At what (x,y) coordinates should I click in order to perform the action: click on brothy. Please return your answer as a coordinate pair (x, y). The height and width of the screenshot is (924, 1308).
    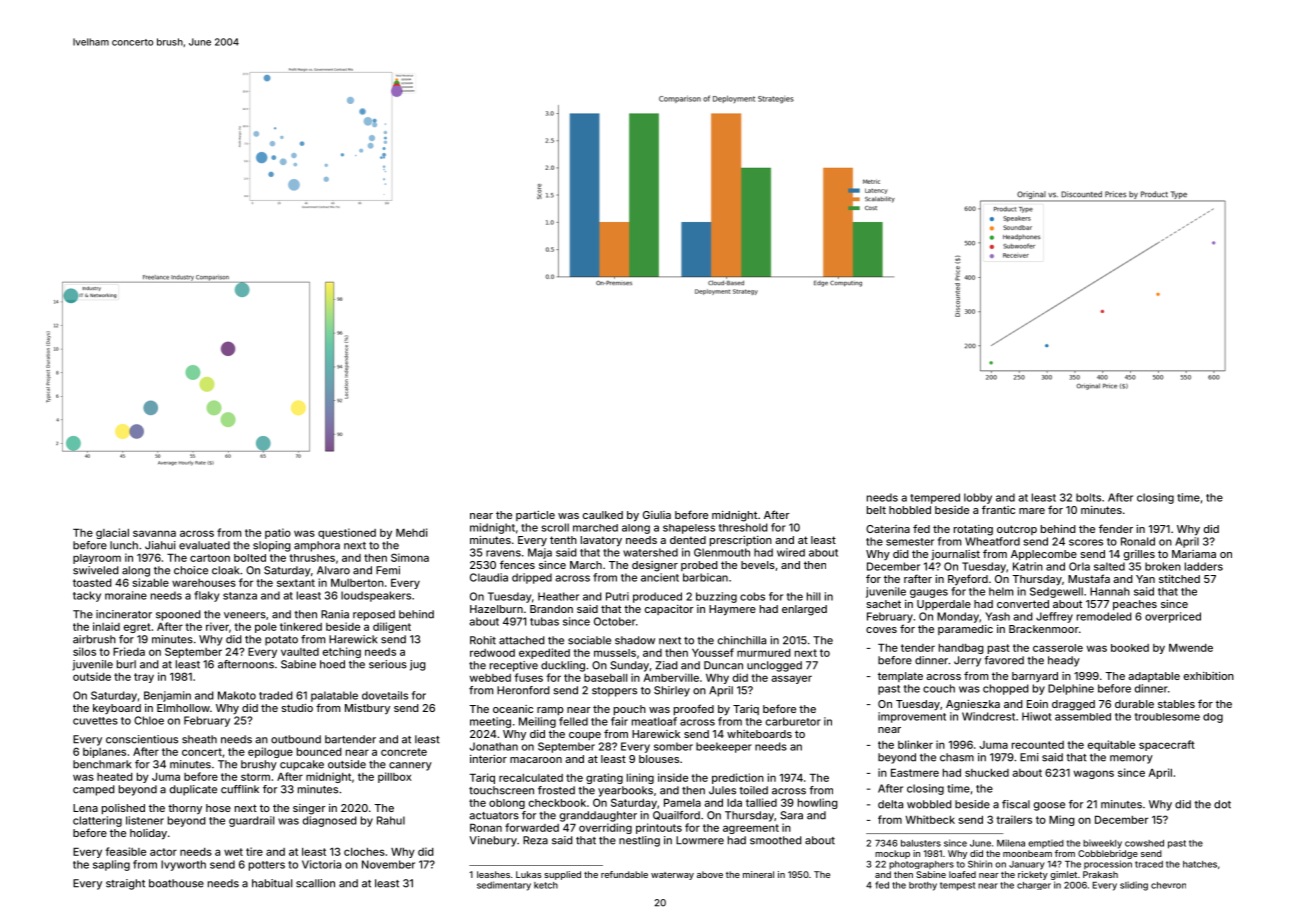
    Looking at the image, I should click on (923, 886).
